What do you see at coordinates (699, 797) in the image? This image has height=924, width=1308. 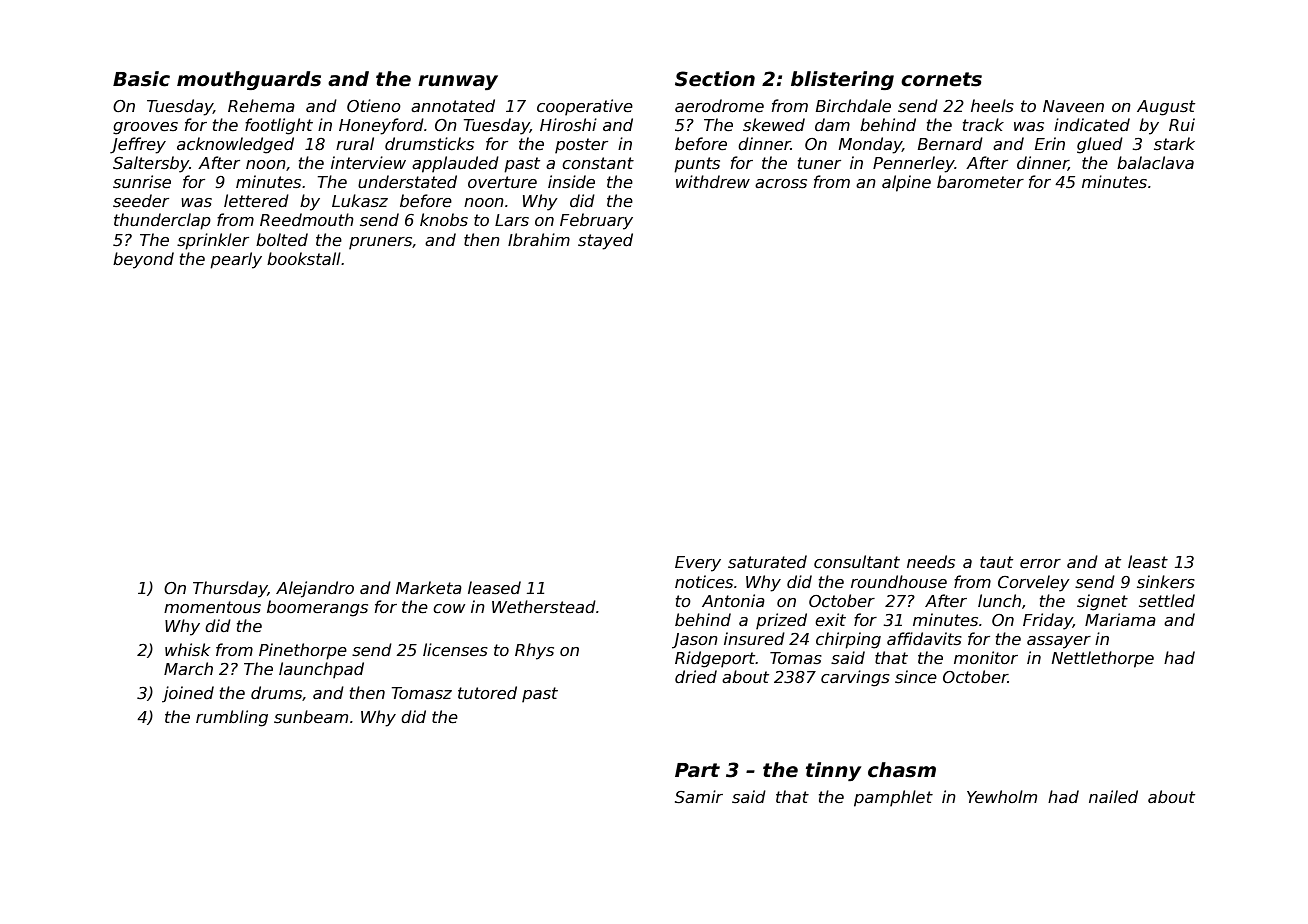 I see `Samir` at bounding box center [699, 797].
